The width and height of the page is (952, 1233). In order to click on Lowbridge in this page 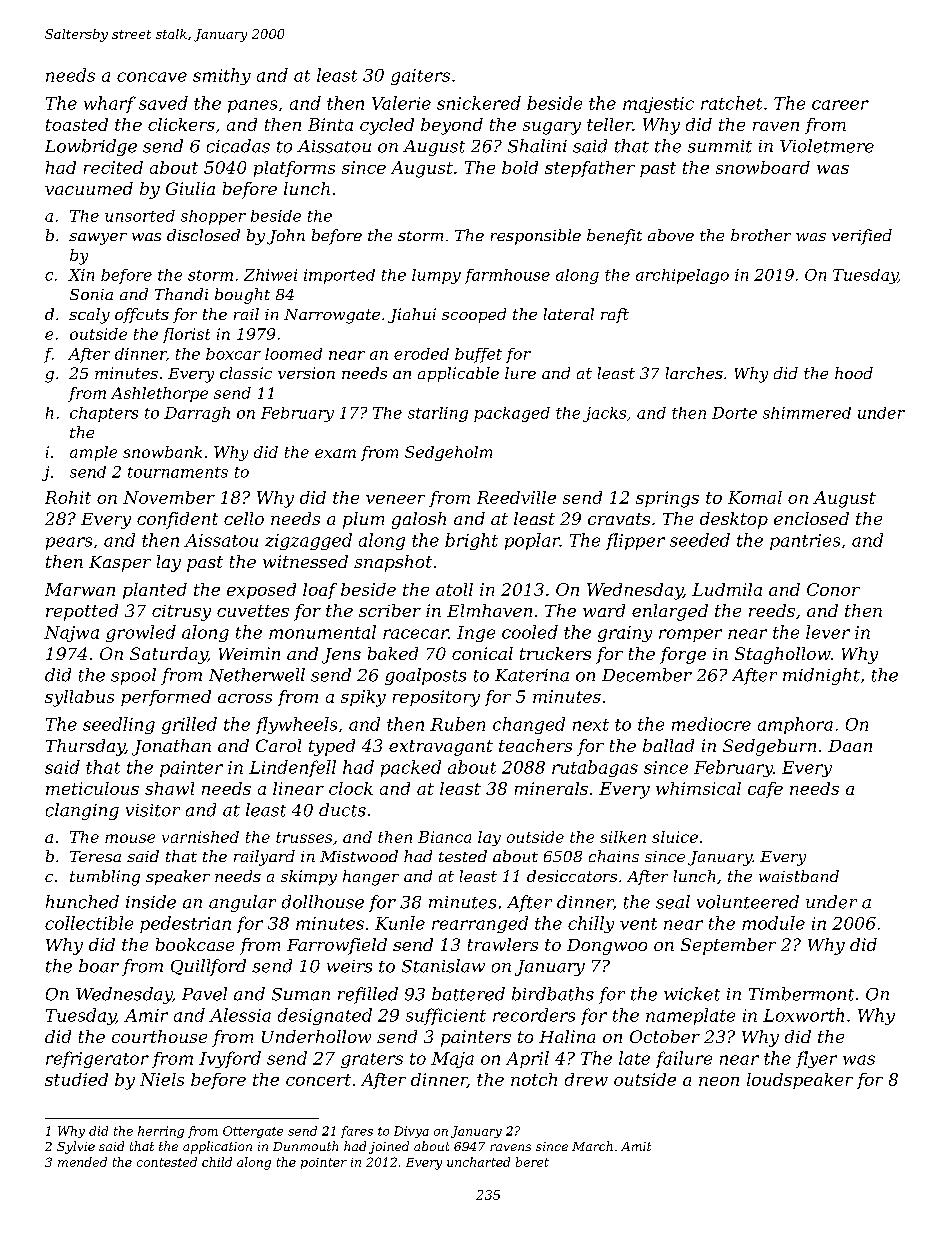, I will do `click(91, 147)`.
